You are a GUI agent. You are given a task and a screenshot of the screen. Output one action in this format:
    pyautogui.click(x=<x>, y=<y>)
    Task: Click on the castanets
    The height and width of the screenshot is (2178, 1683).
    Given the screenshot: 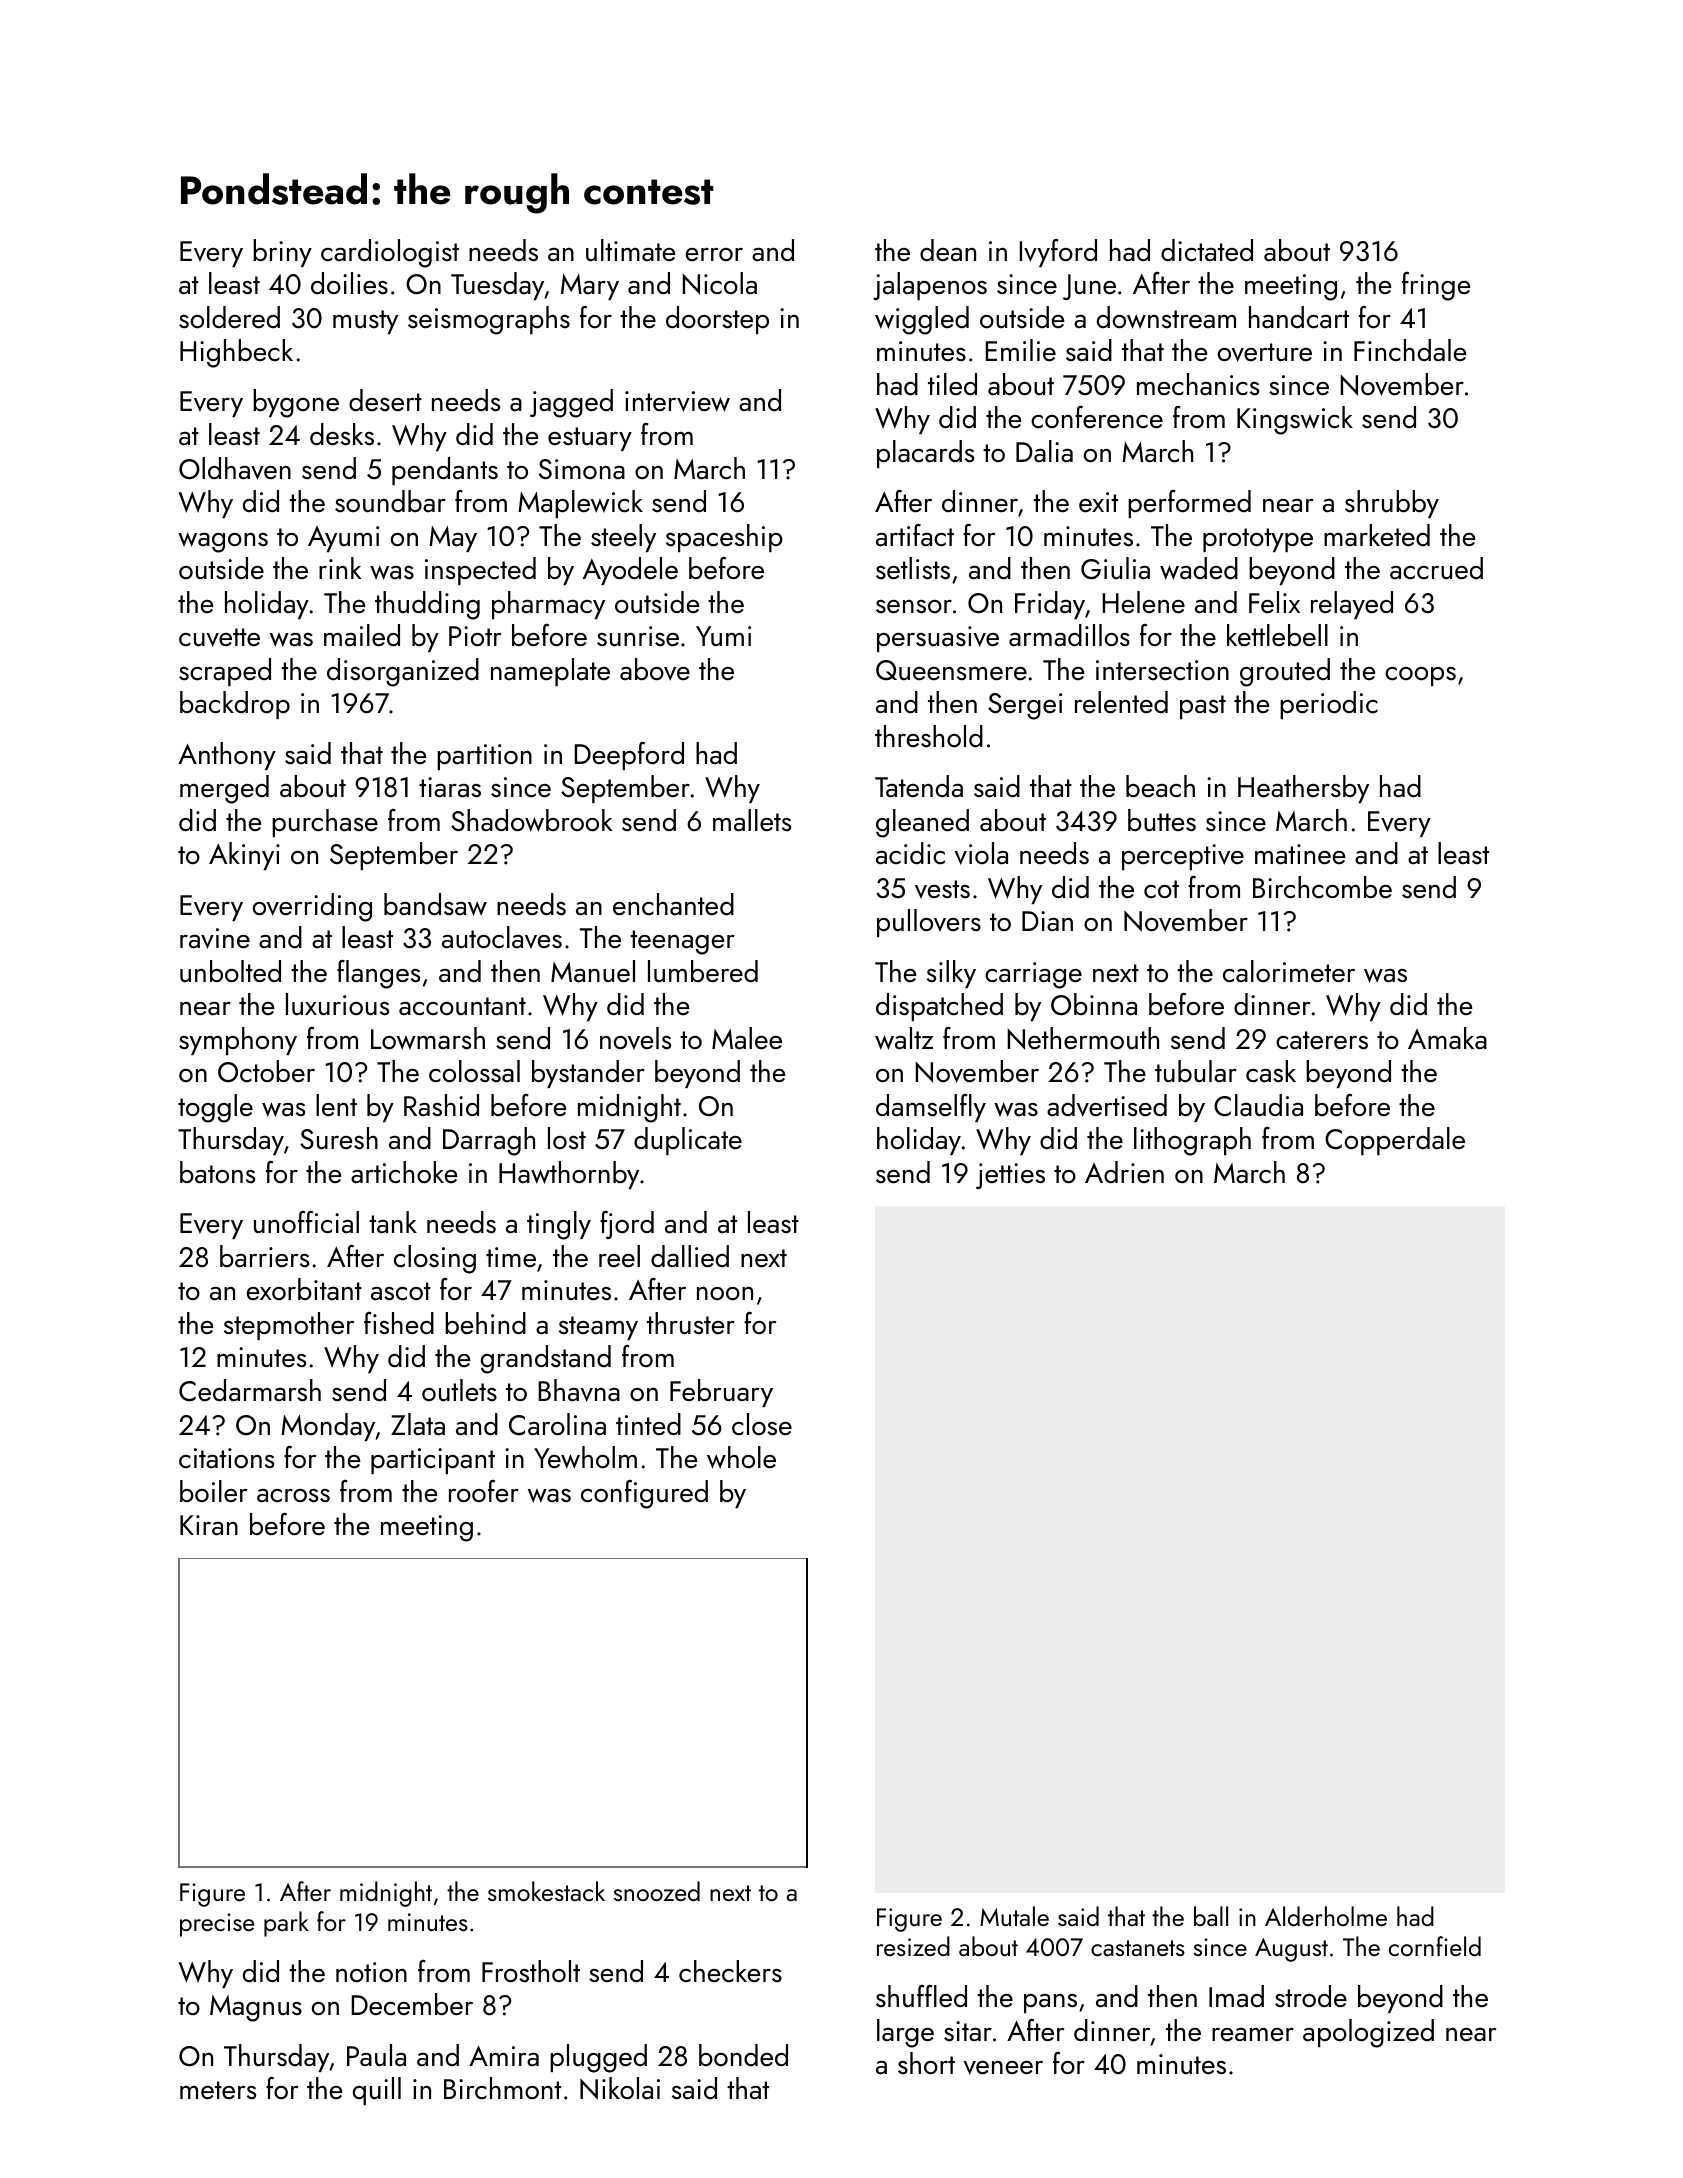 What is the action you would take?
    pyautogui.click(x=1138, y=1948)
